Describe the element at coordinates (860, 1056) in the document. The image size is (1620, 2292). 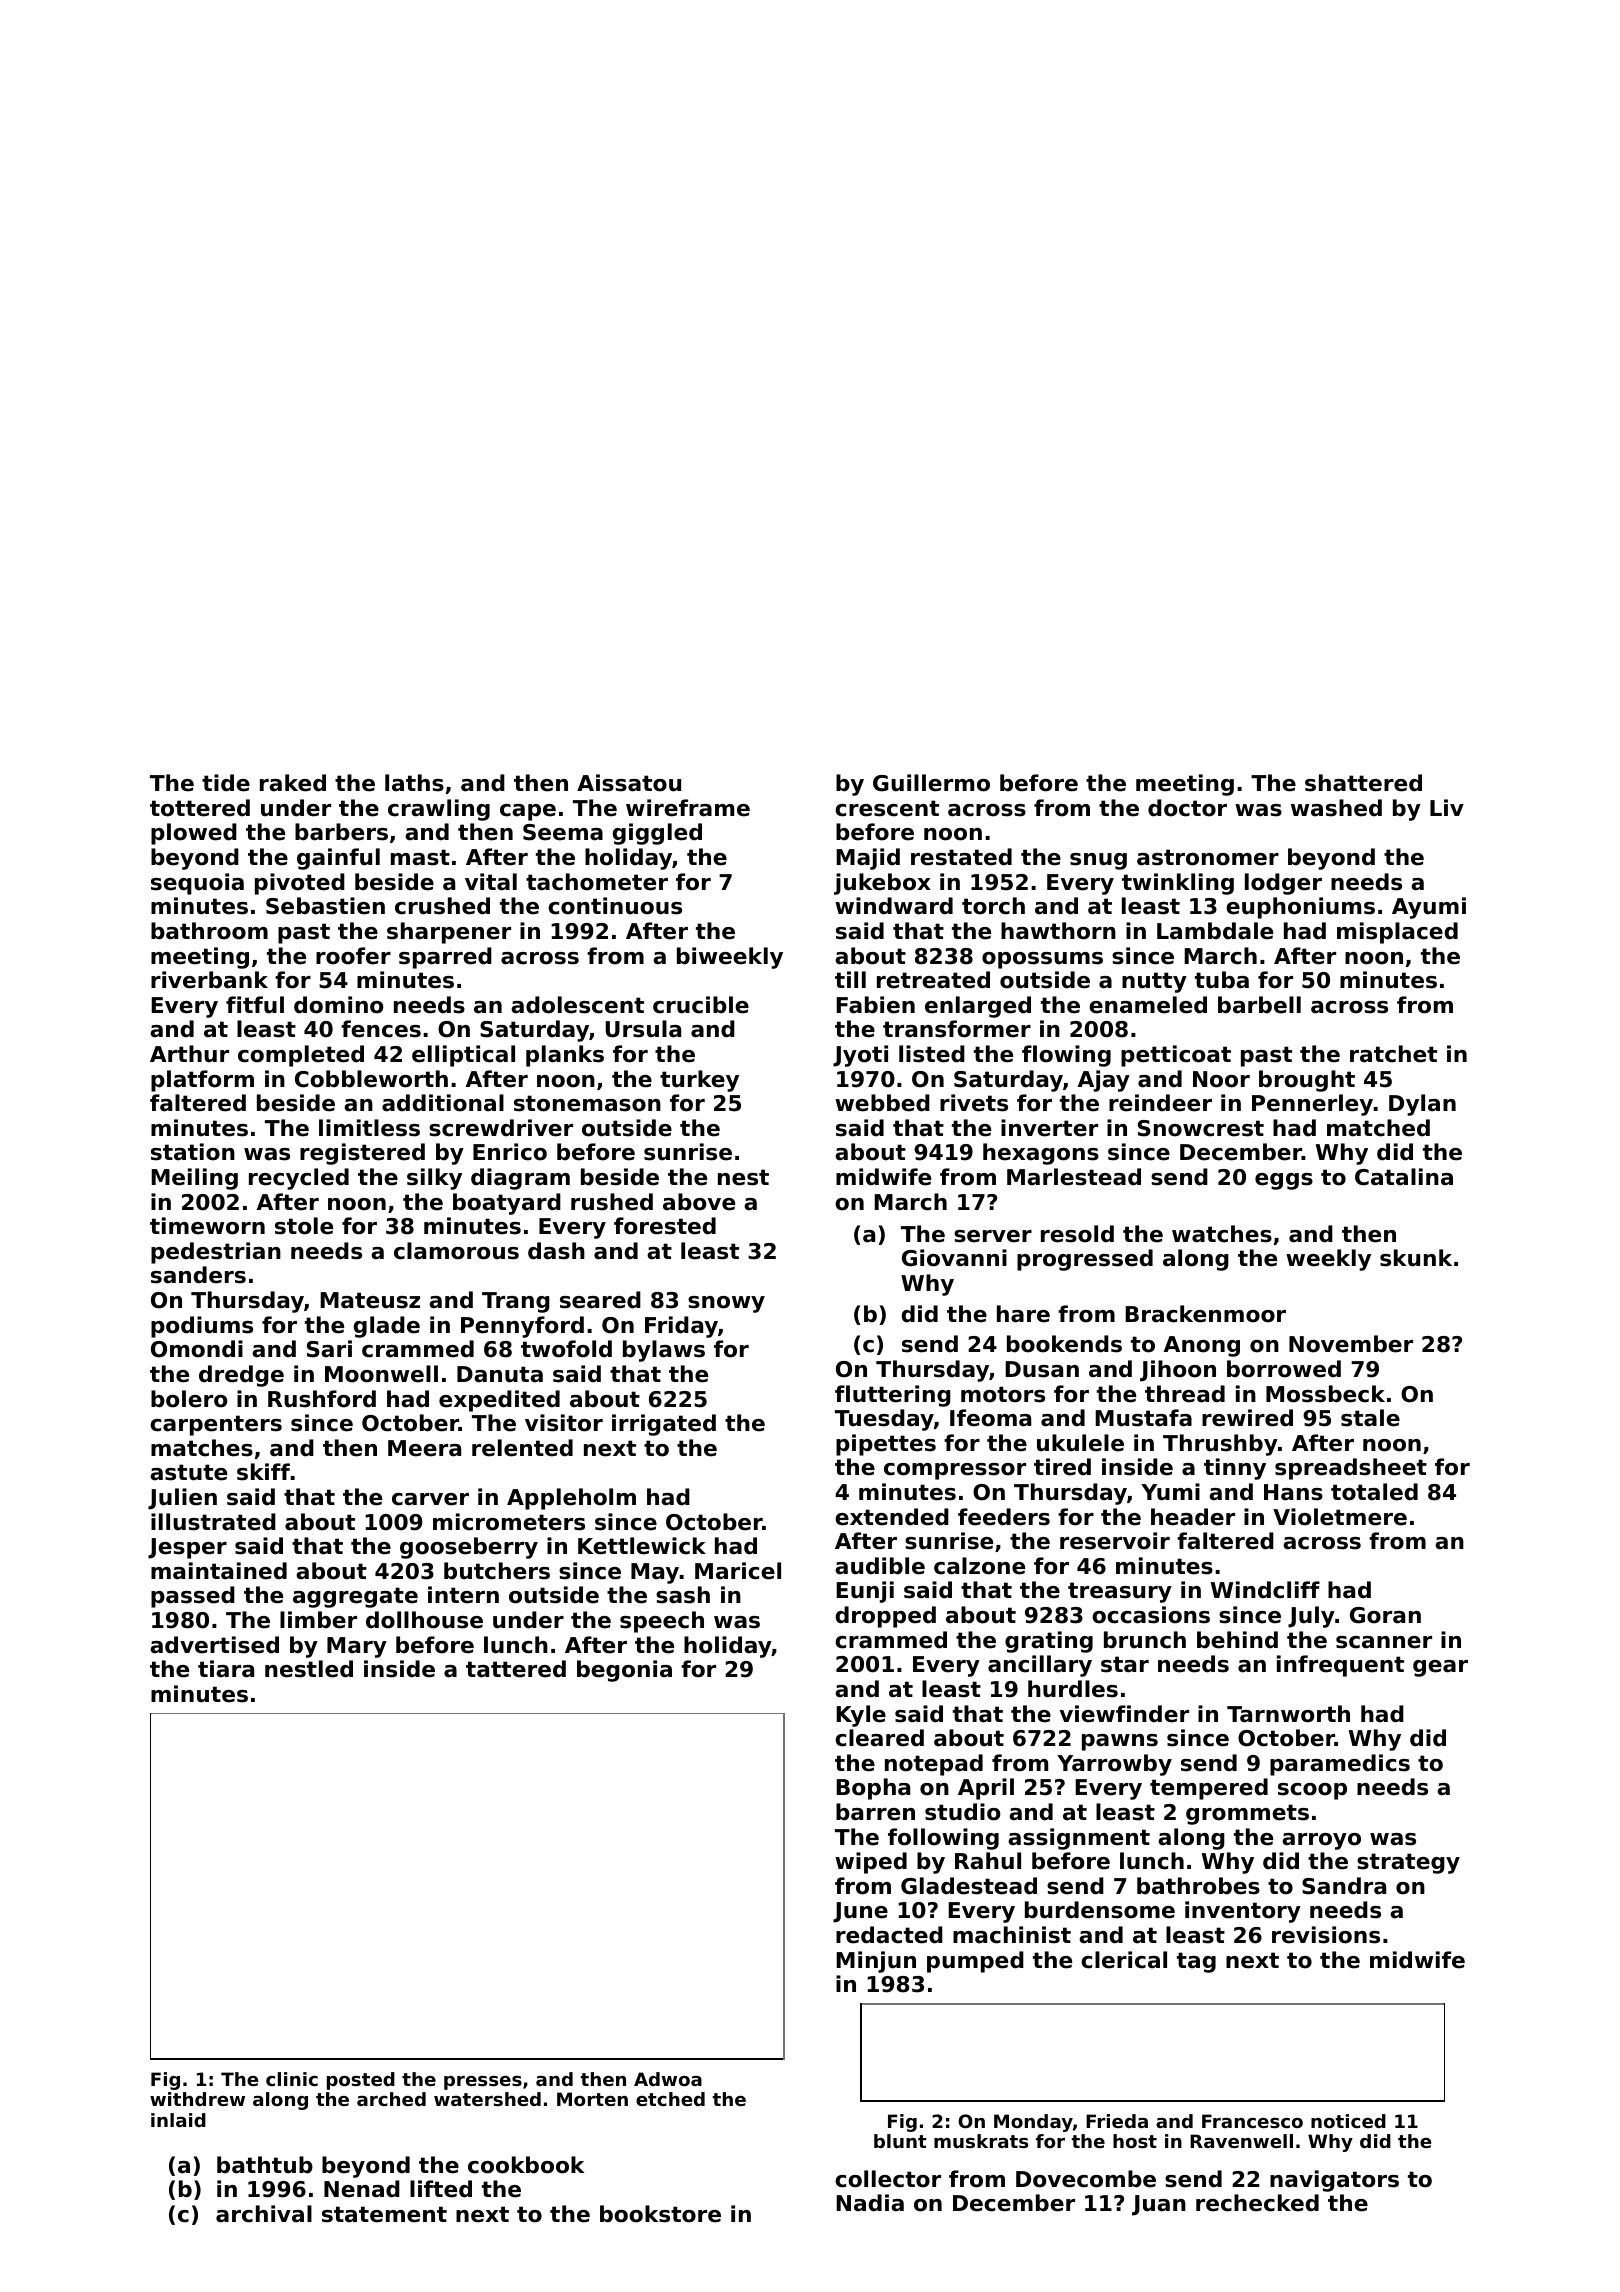
I see `Jyoti` at that location.
